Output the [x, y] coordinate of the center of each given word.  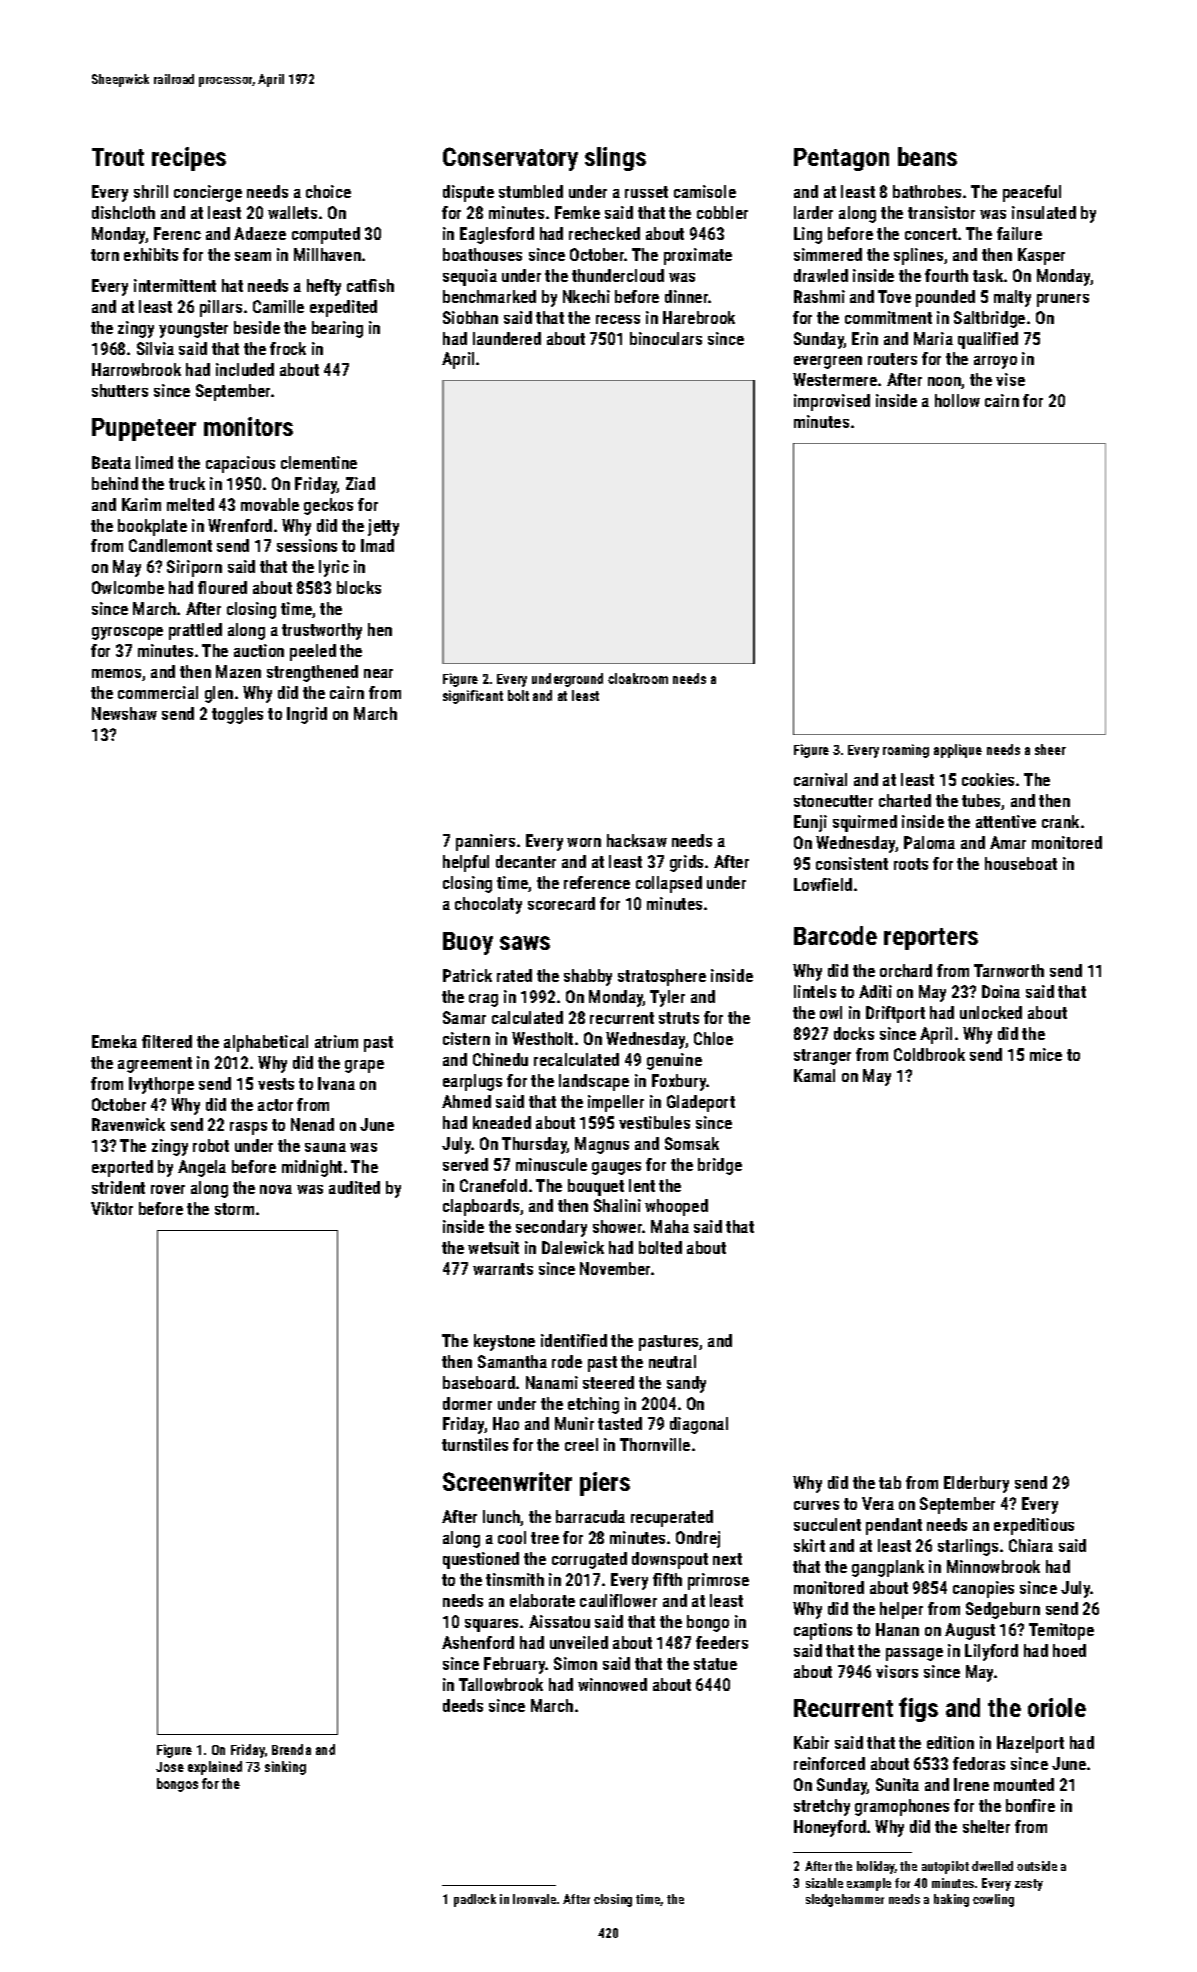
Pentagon [841, 159]
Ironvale [534, 1899]
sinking [285, 1768]
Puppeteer [144, 429]
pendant [894, 1526]
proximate [698, 256]
